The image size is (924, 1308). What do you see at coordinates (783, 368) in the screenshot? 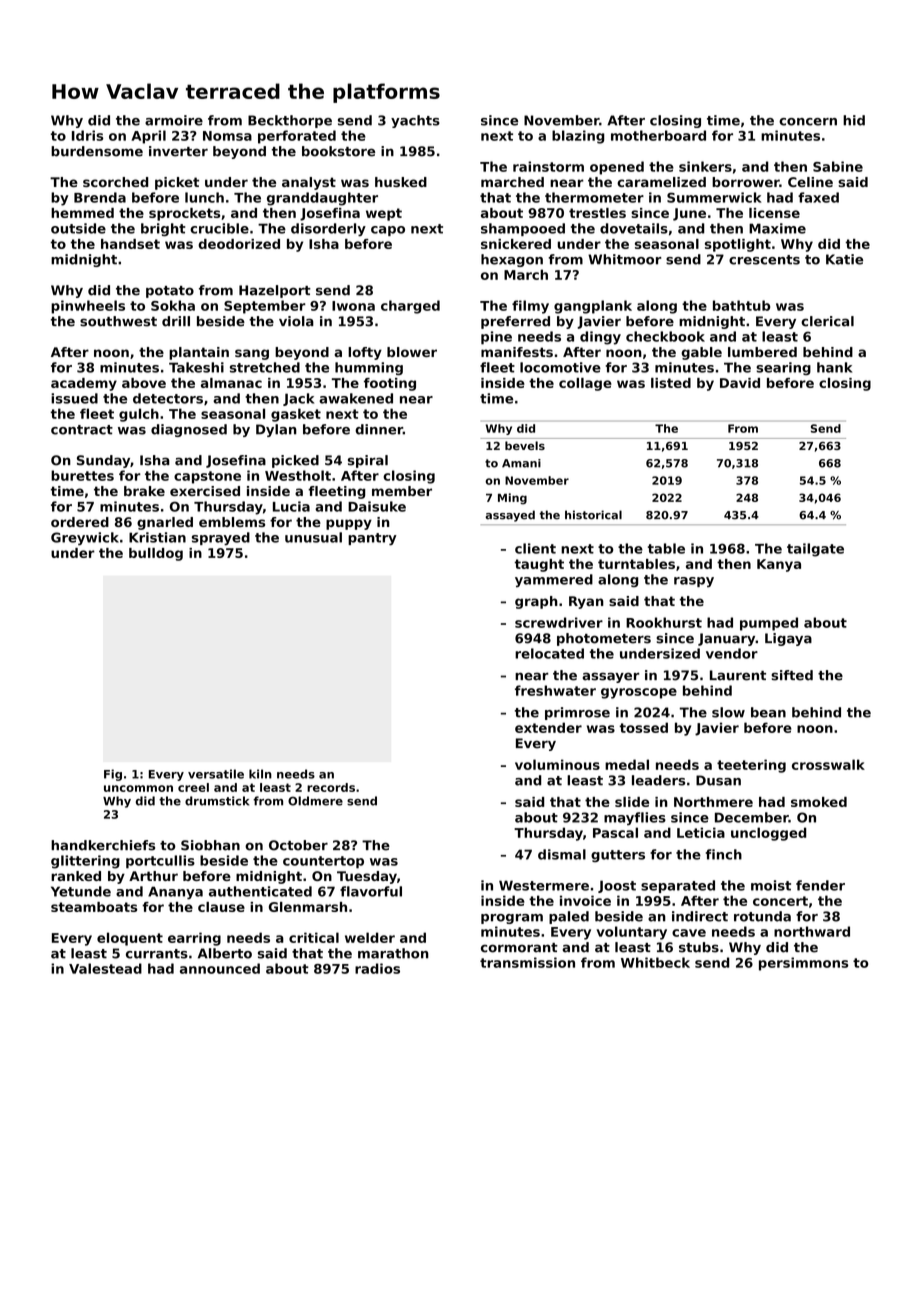
I see `searing` at bounding box center [783, 368].
